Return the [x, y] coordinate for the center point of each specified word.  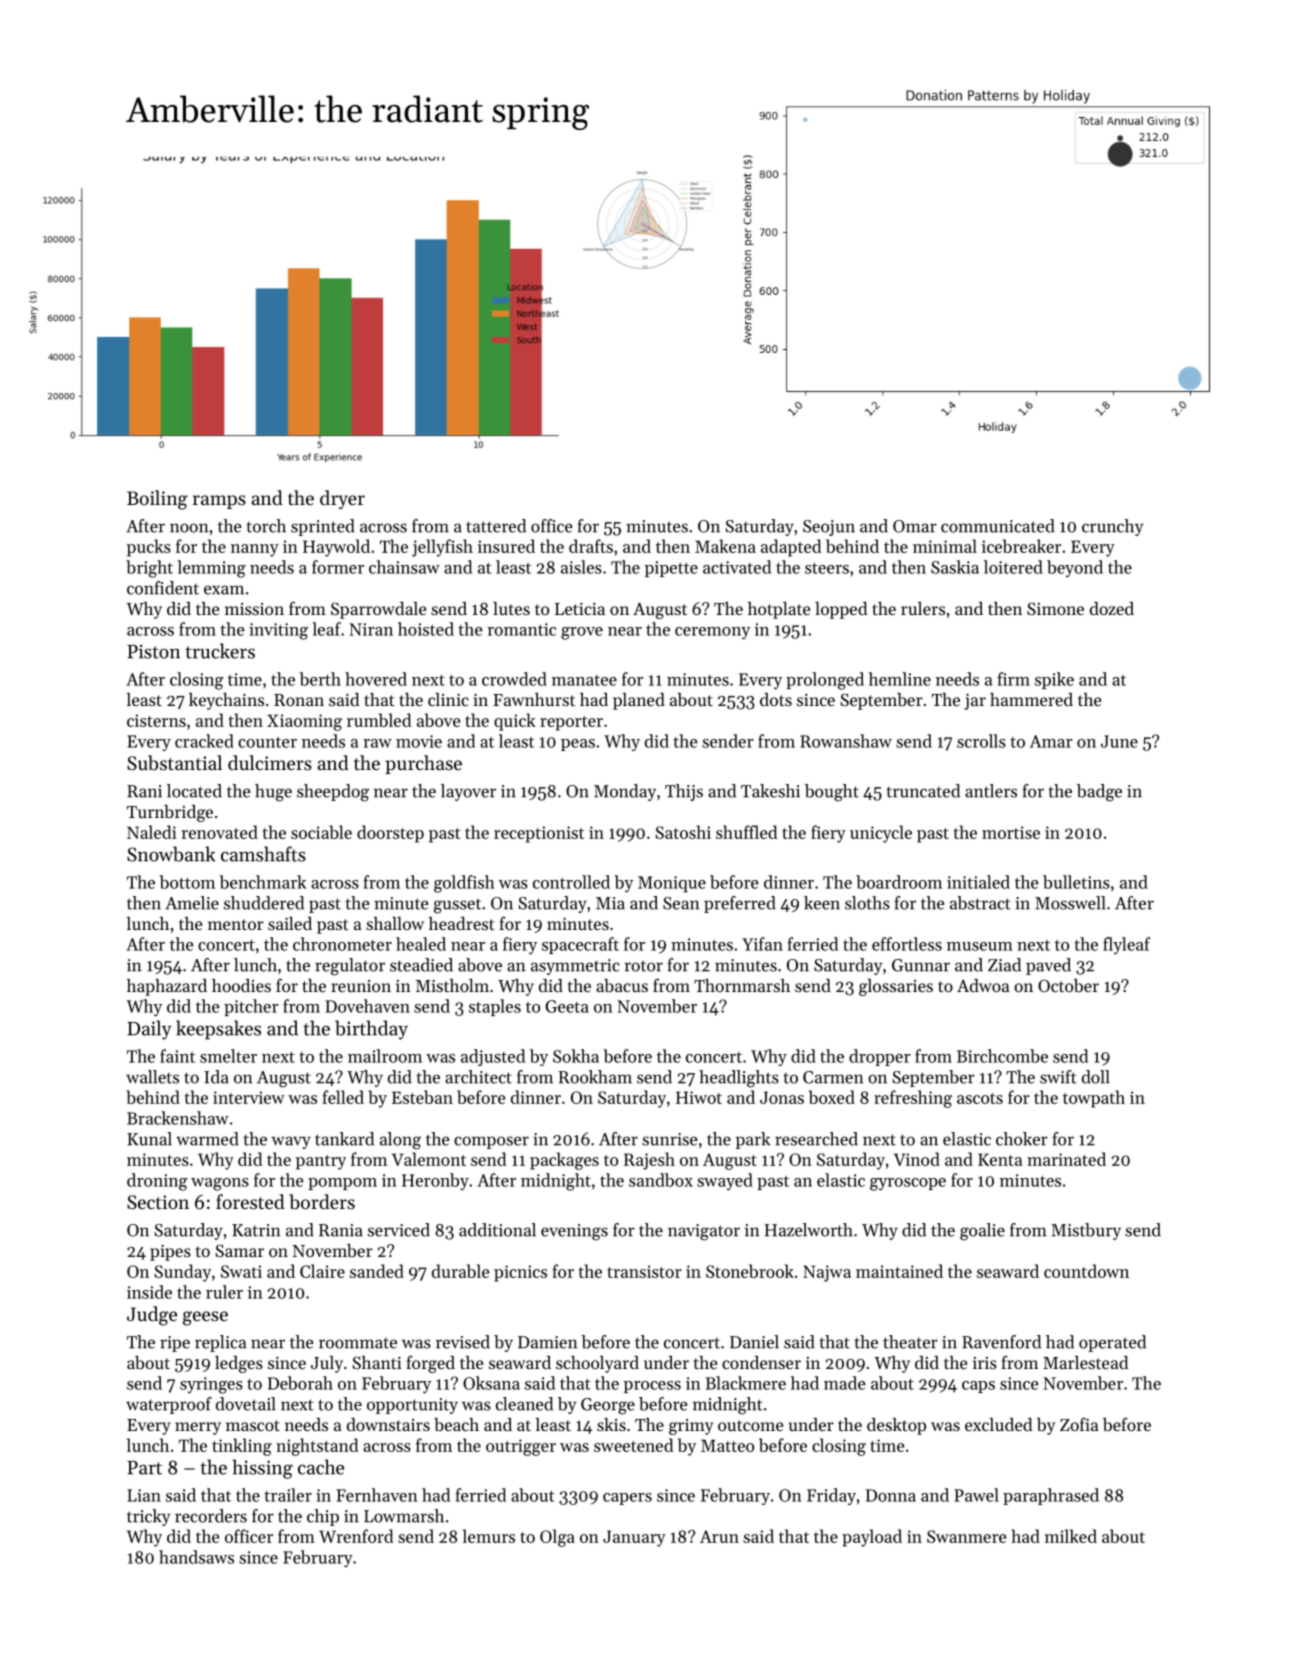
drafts [591, 546]
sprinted [323, 527]
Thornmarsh [742, 985]
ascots [980, 1098]
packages [564, 1161]
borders [322, 1201]
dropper [880, 1057]
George [608, 1406]
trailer [288, 1495]
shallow [395, 923]
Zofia [1079, 1424]
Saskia [955, 567]
